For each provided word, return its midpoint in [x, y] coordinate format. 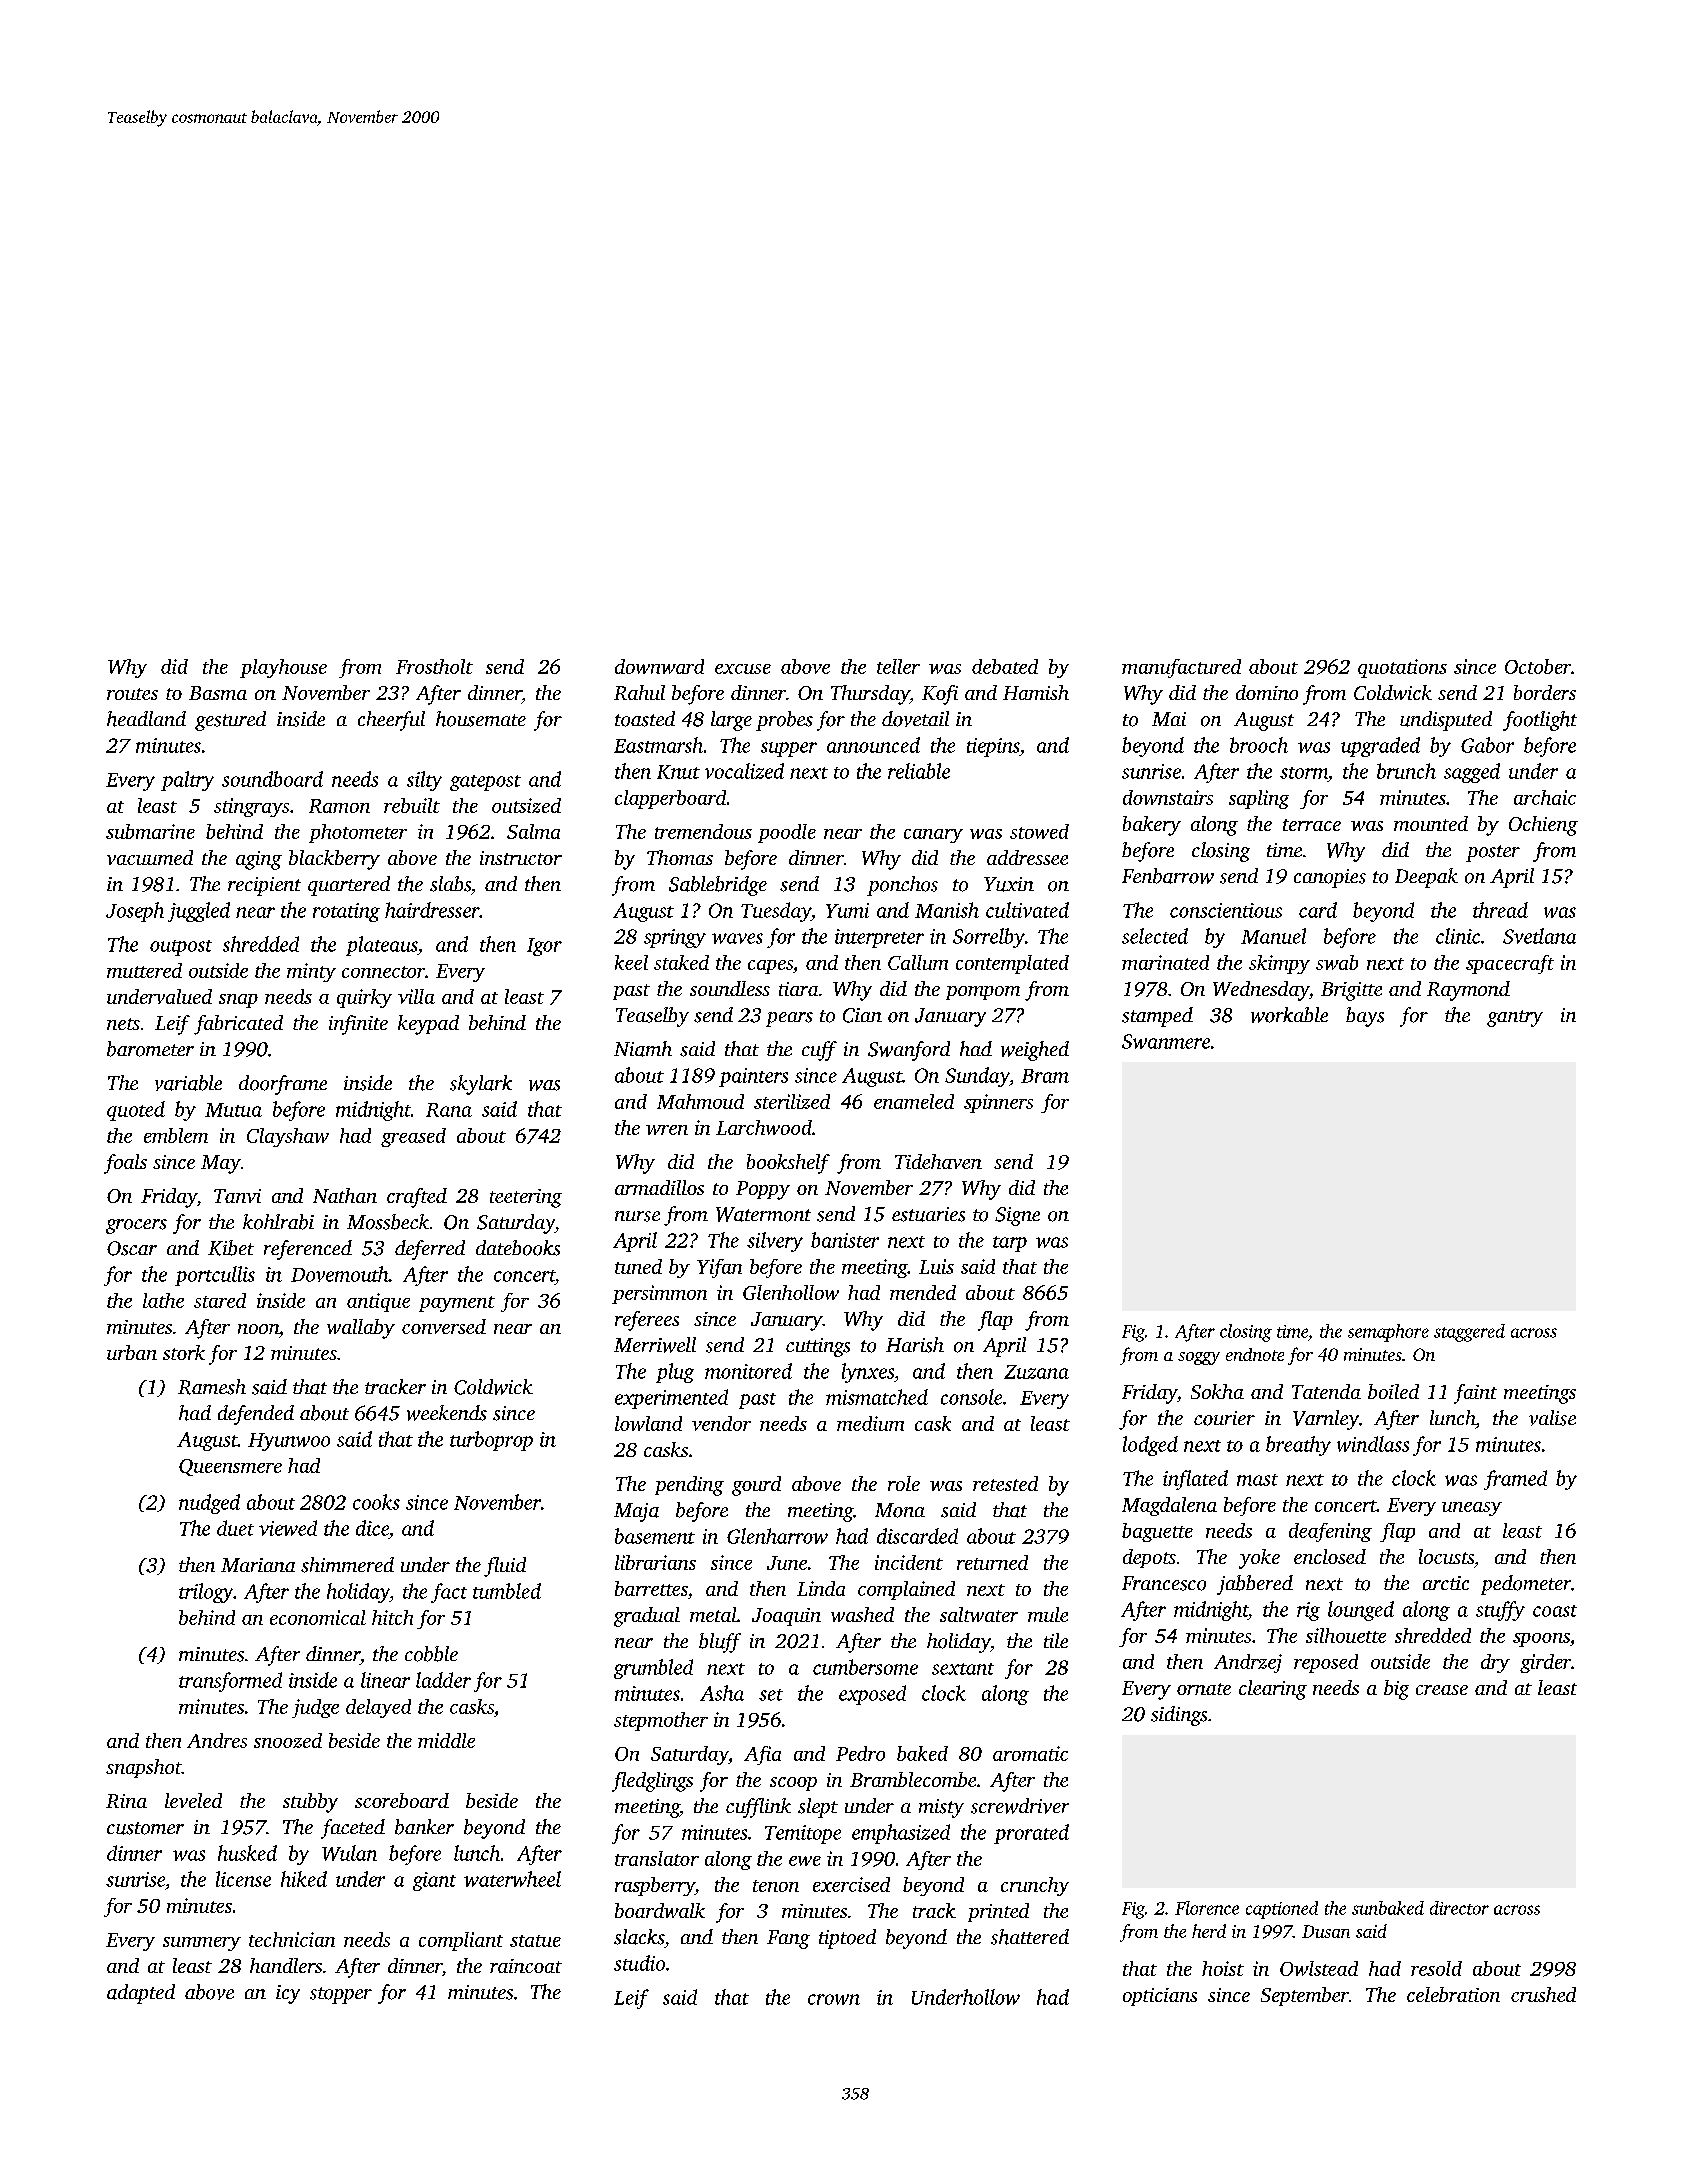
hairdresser [432, 910]
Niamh [643, 1049]
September [1305, 1996]
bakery [1152, 826]
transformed [230, 1682]
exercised [851, 1884]
